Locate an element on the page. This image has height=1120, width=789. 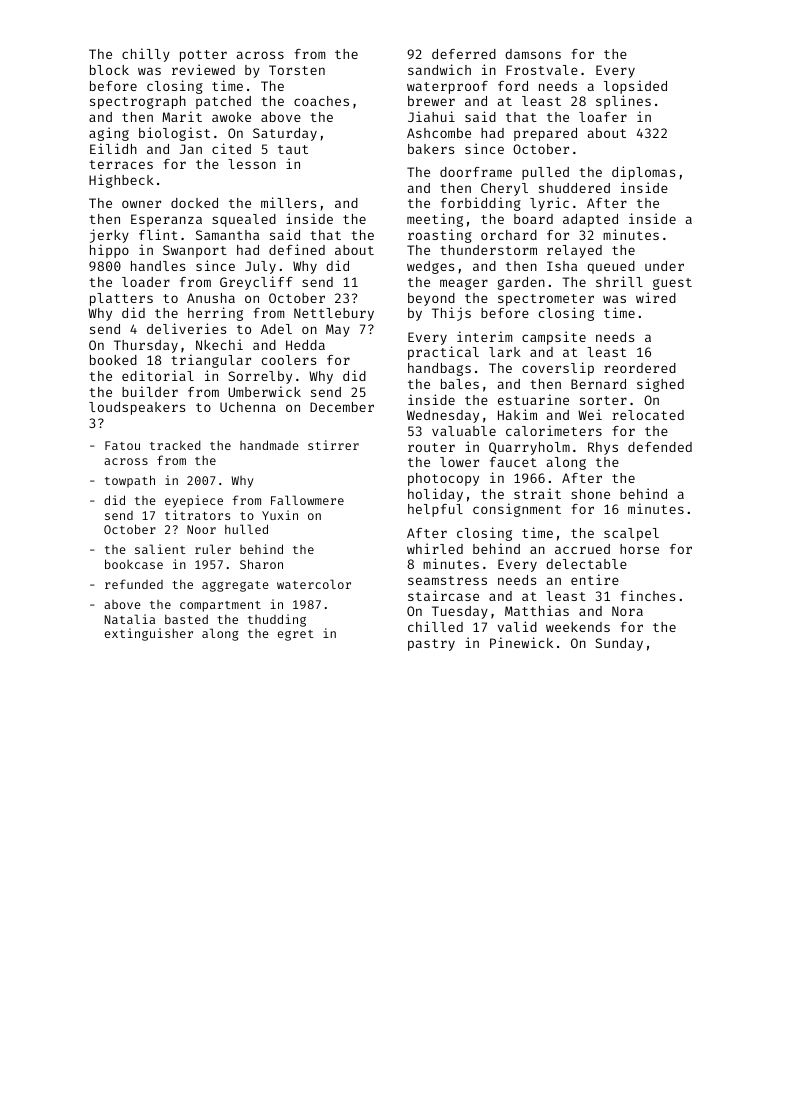
splines is located at coordinates (623, 102).
